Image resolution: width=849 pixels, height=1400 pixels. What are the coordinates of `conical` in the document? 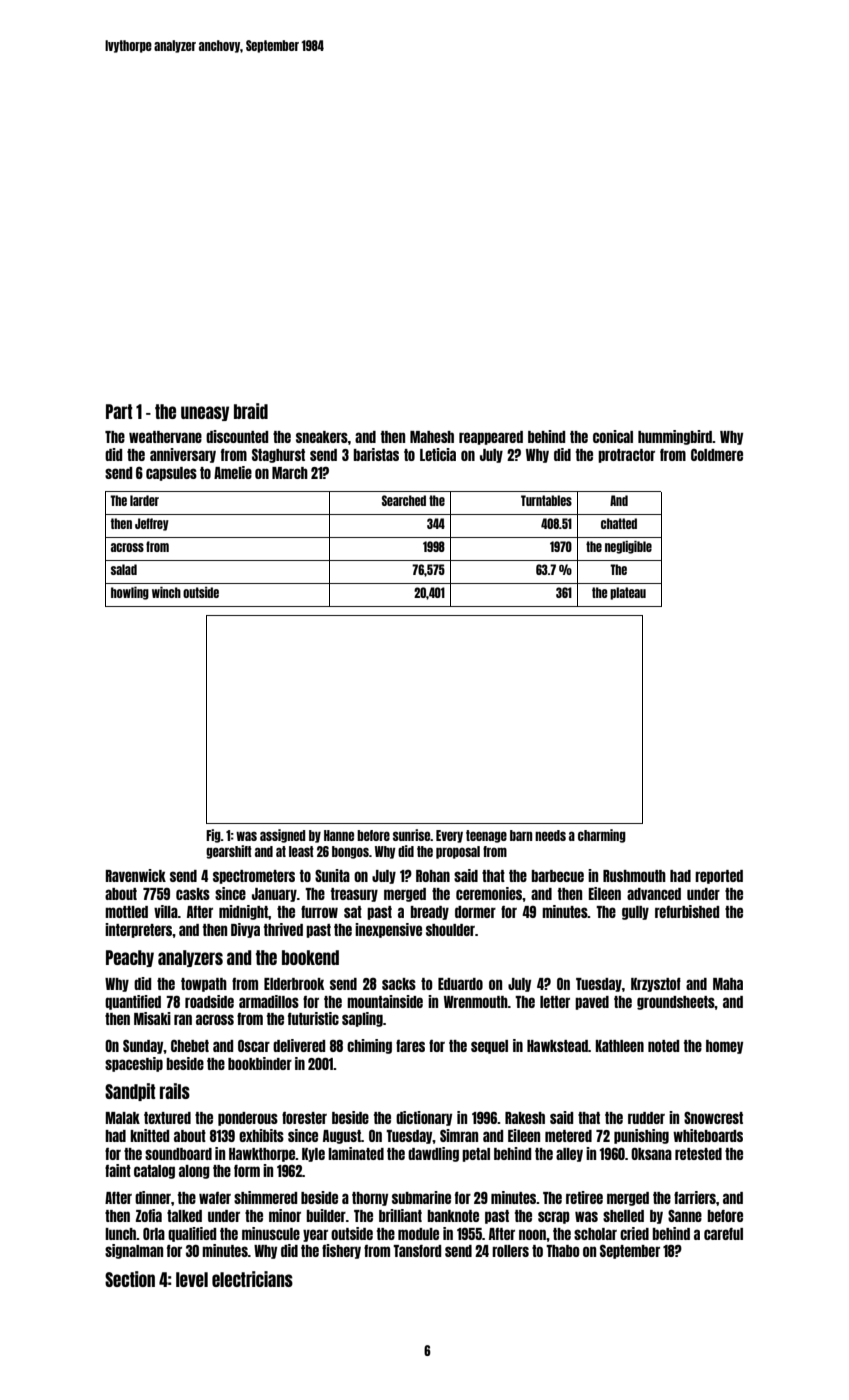 It's located at (613, 436).
